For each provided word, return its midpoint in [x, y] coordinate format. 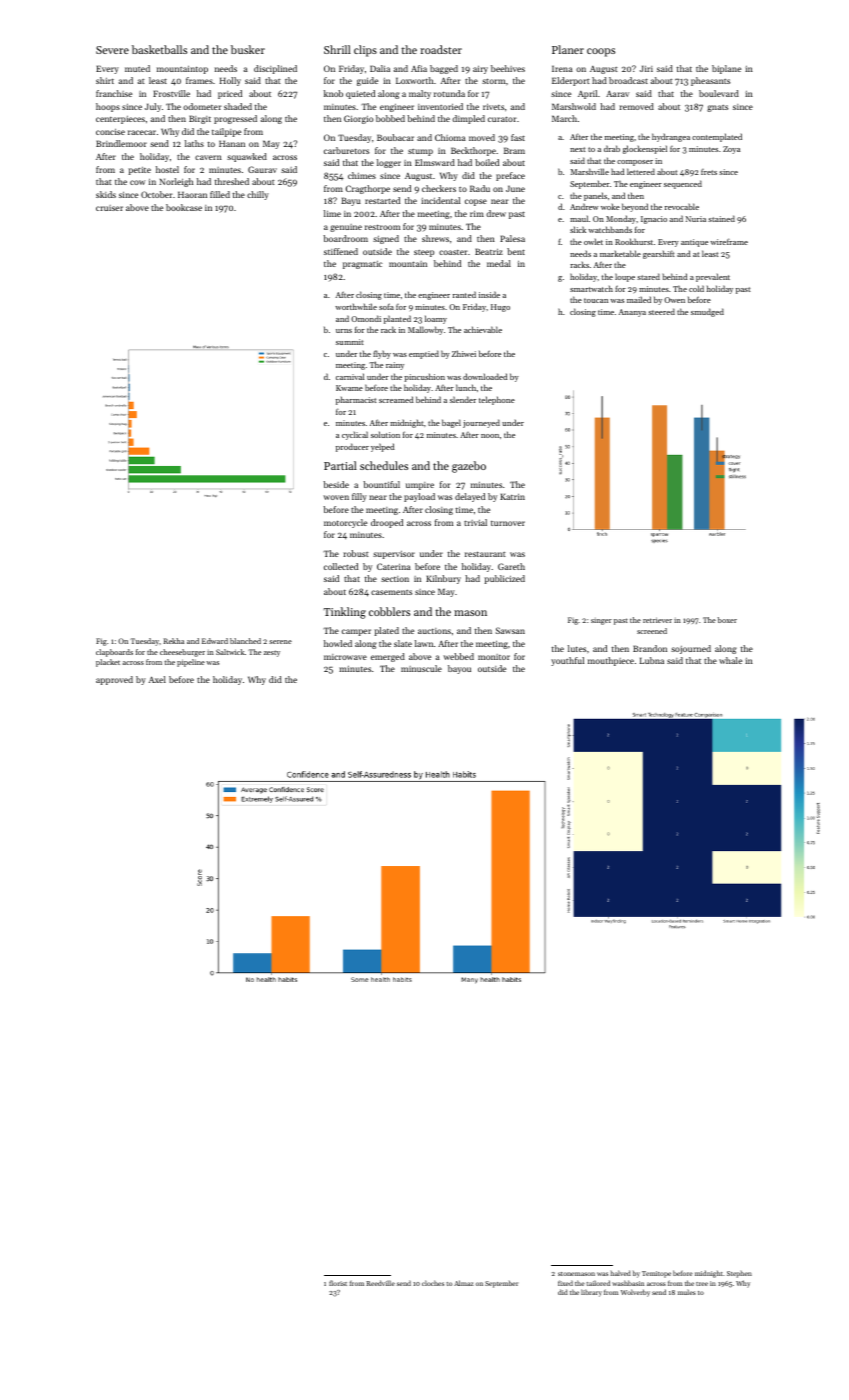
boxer [727, 620]
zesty [272, 653]
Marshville [590, 171]
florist [338, 1283]
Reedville [380, 1283]
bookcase [184, 207]
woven [336, 497]
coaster [453, 252]
